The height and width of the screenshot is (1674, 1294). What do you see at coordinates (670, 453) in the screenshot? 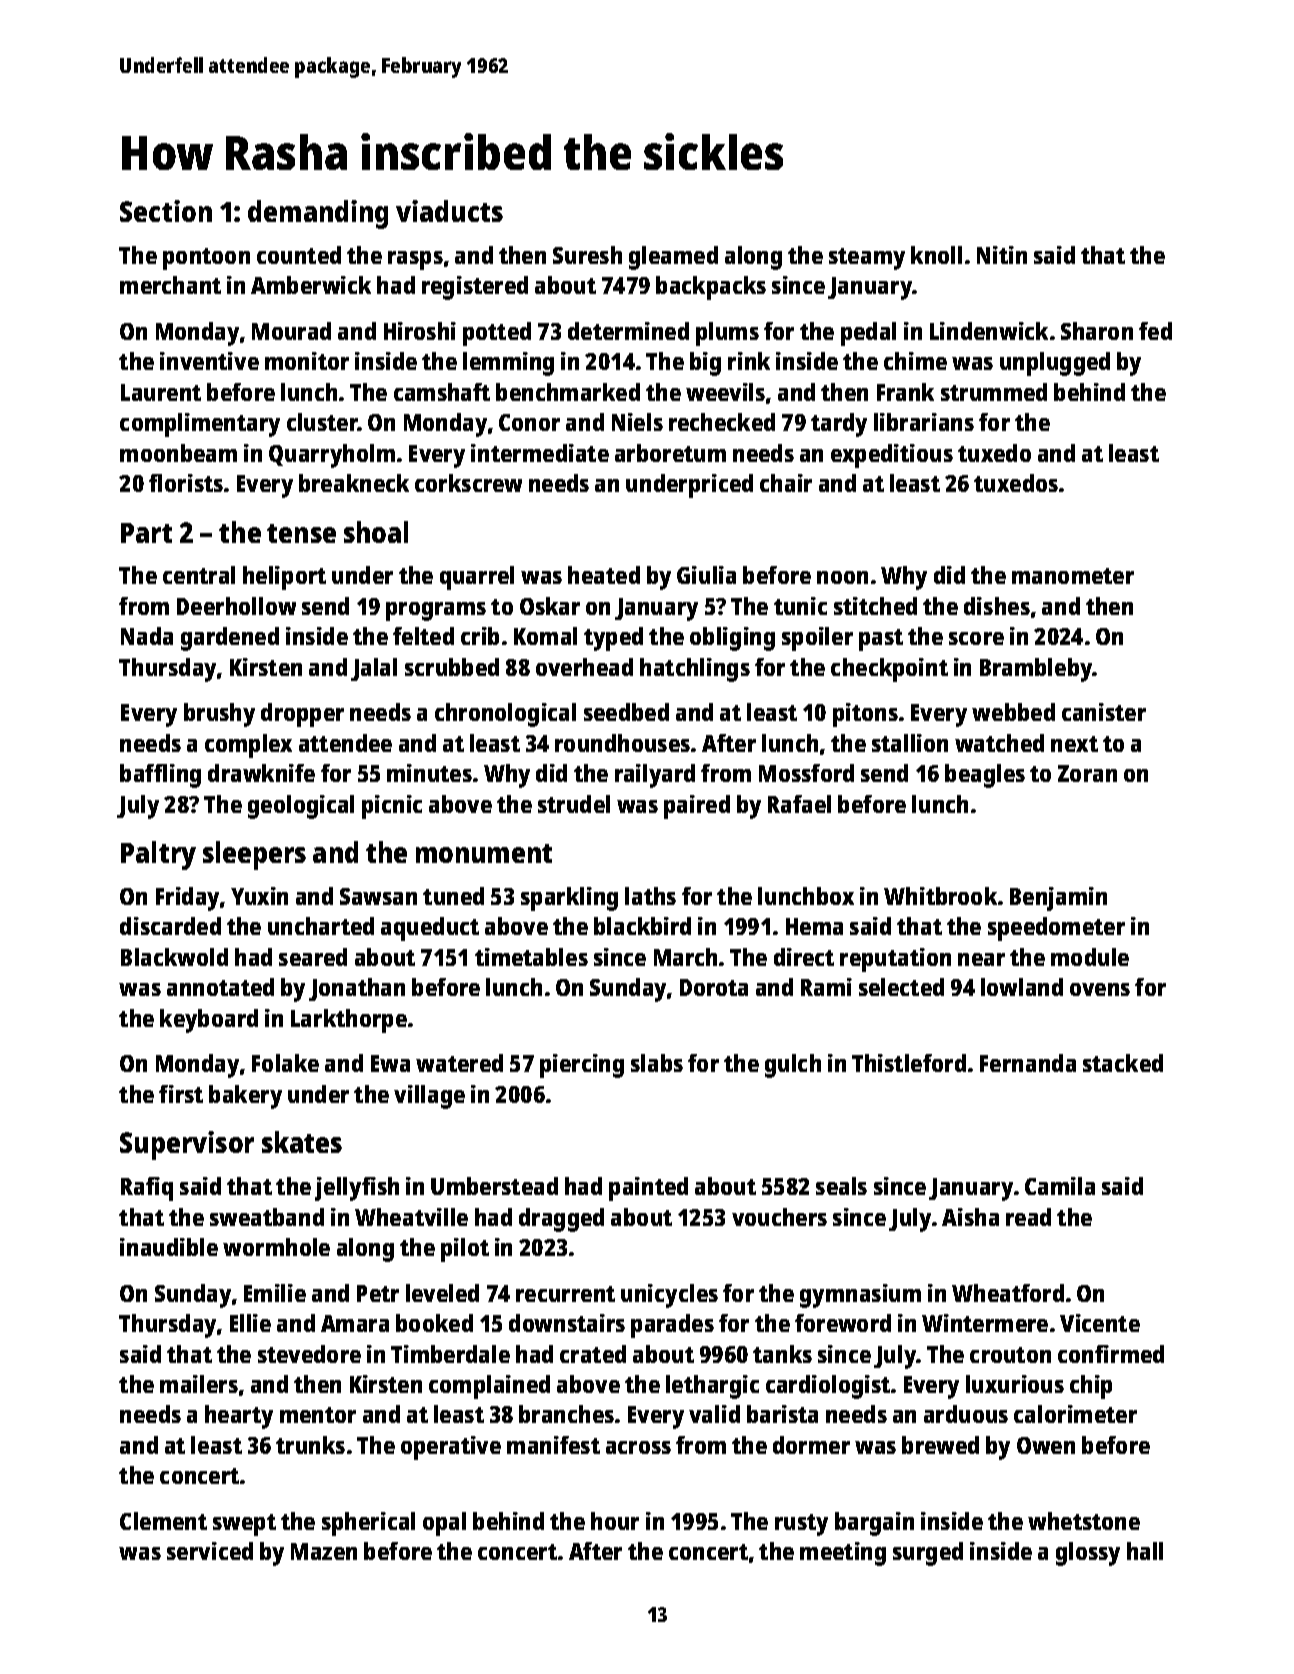
I see `arboretum` at bounding box center [670, 453].
